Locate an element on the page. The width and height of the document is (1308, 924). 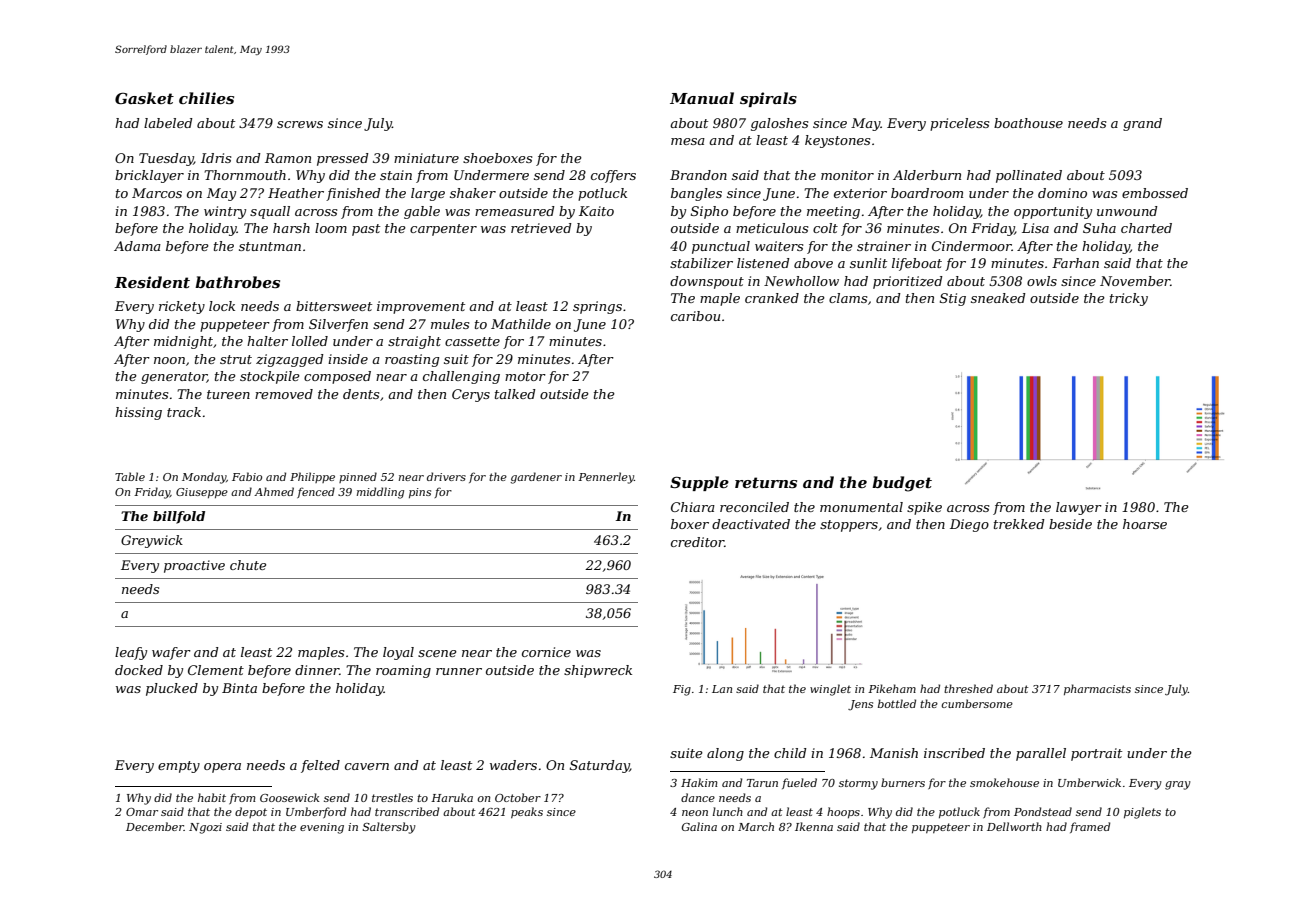
scene is located at coordinates (437, 653).
